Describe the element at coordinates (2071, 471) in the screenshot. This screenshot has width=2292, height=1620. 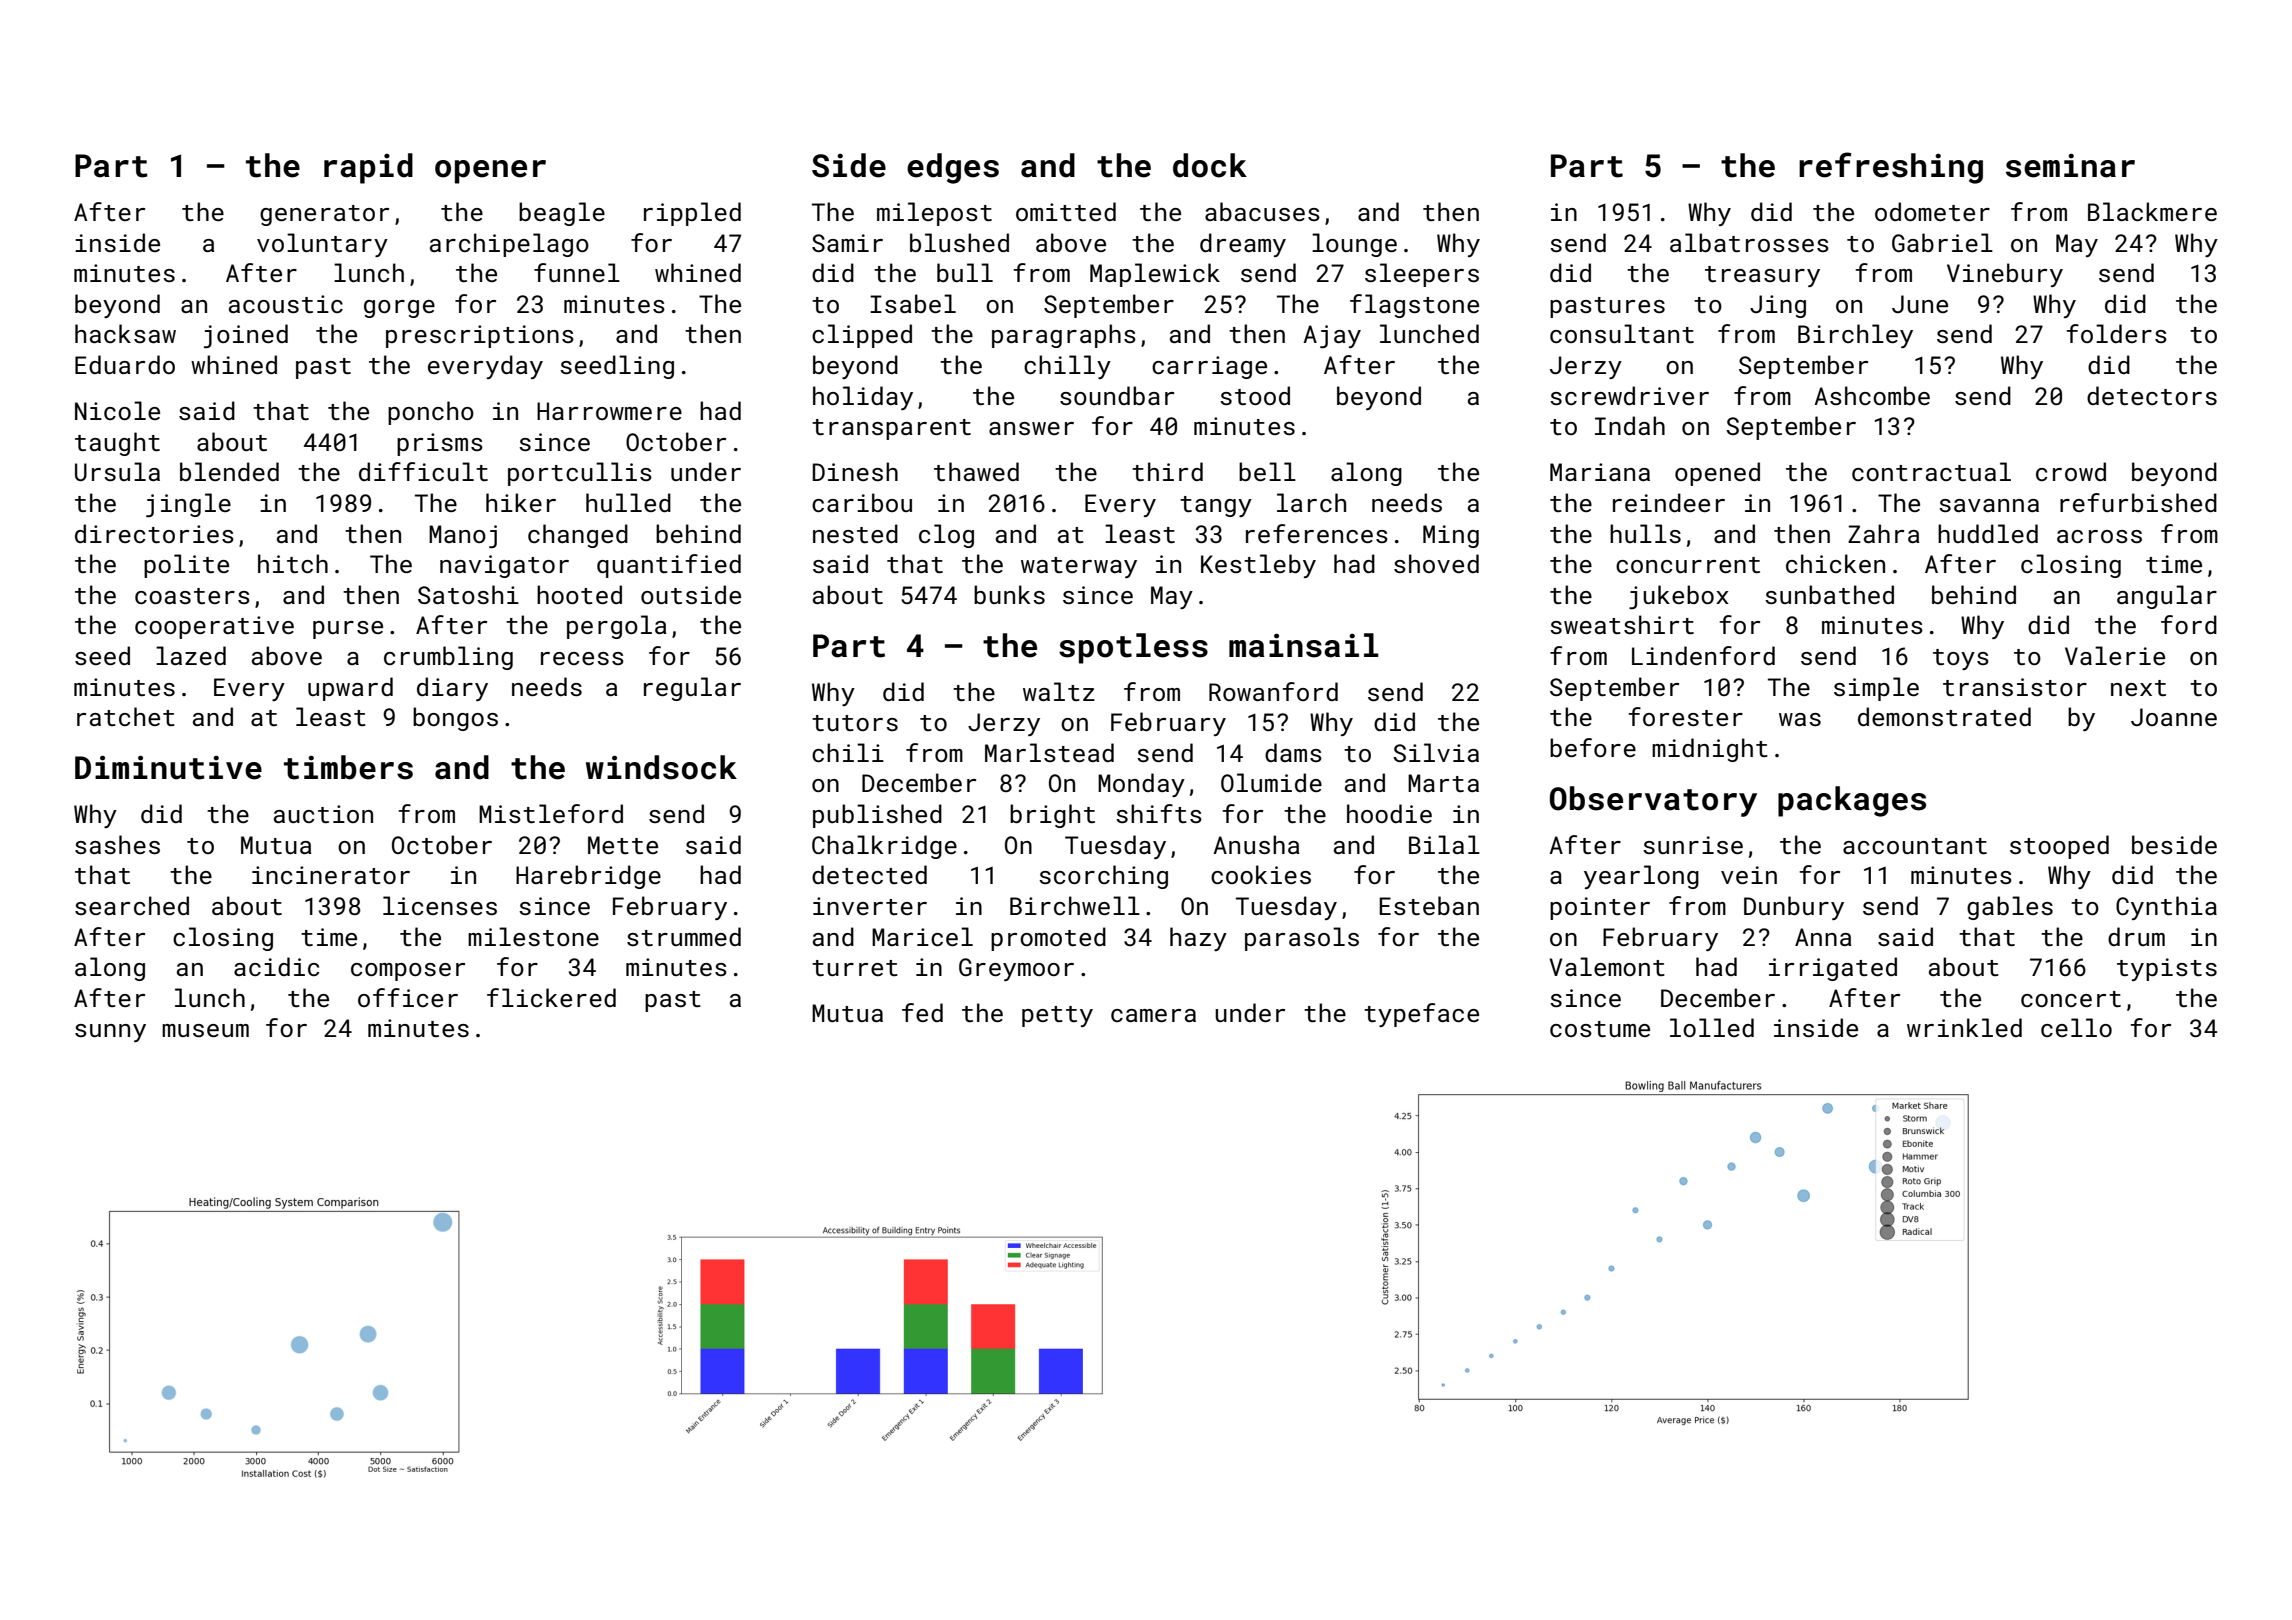
I see `crowd` at that location.
